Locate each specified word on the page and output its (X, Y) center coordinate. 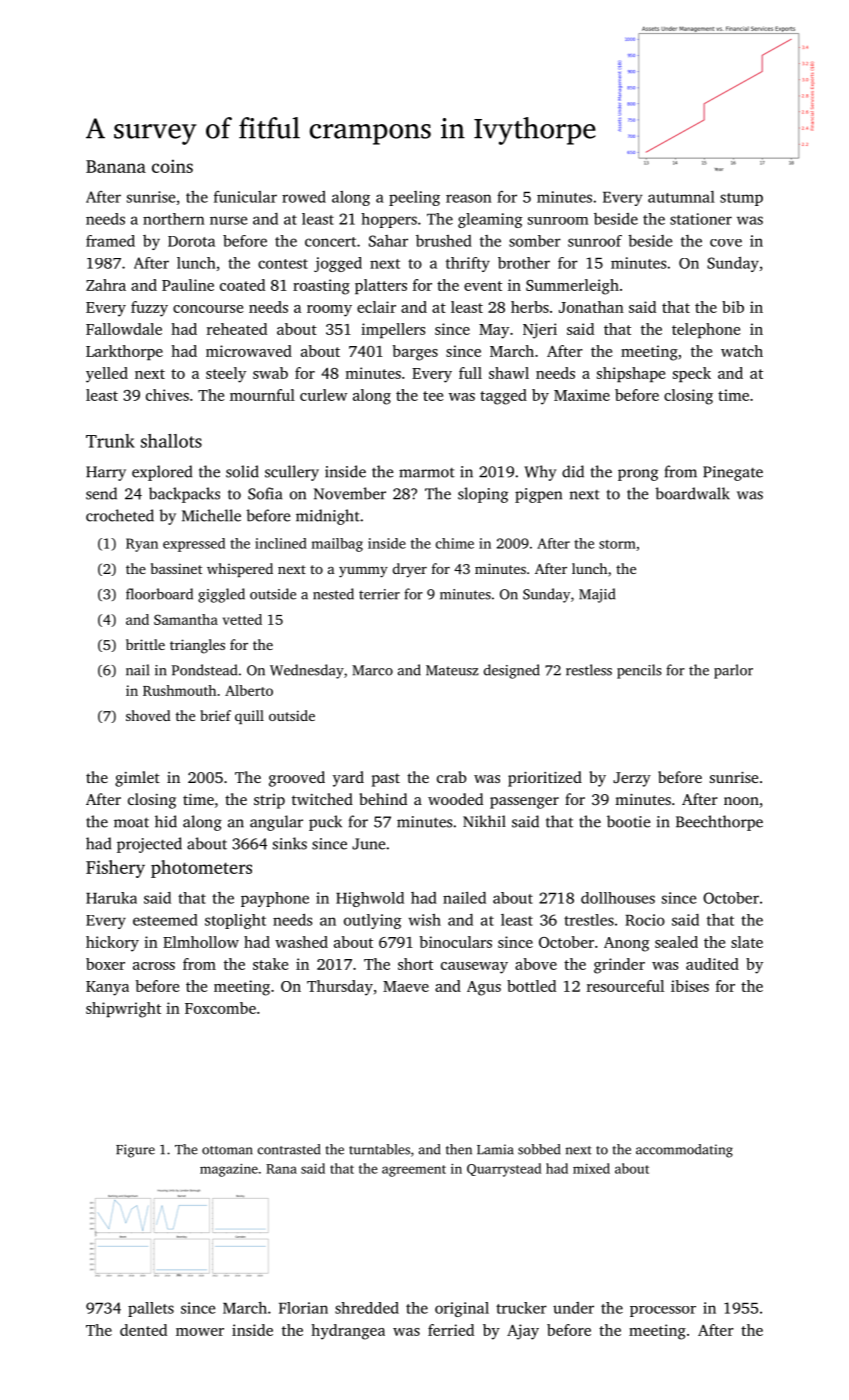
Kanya (107, 988)
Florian (303, 1308)
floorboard (159, 594)
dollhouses (618, 898)
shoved (148, 715)
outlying (373, 921)
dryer (410, 570)
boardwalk (692, 493)
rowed (304, 197)
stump (741, 199)
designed (512, 671)
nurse (228, 220)
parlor (733, 671)
